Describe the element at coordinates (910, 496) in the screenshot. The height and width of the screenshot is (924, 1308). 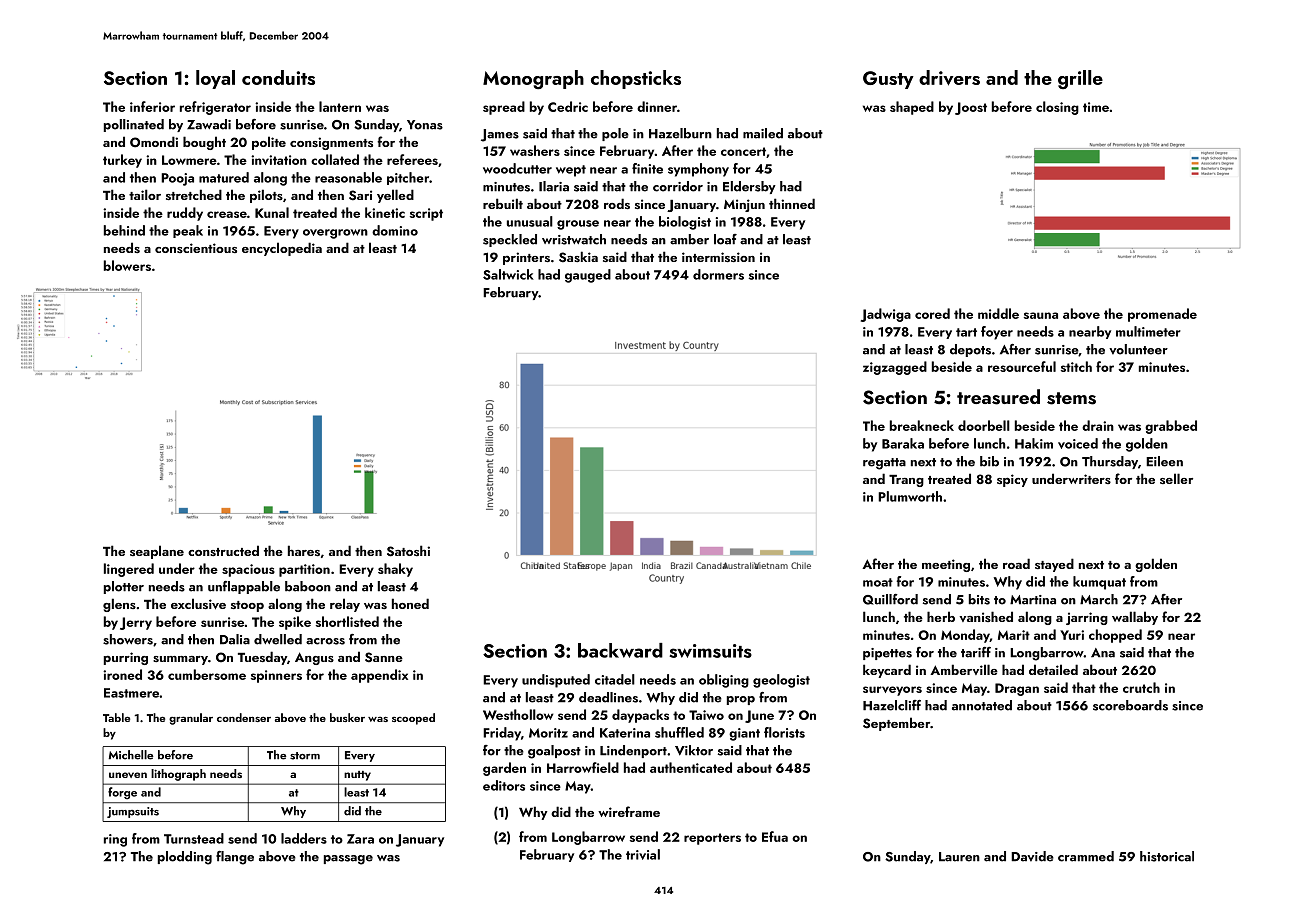
I see `Plumworth` at that location.
